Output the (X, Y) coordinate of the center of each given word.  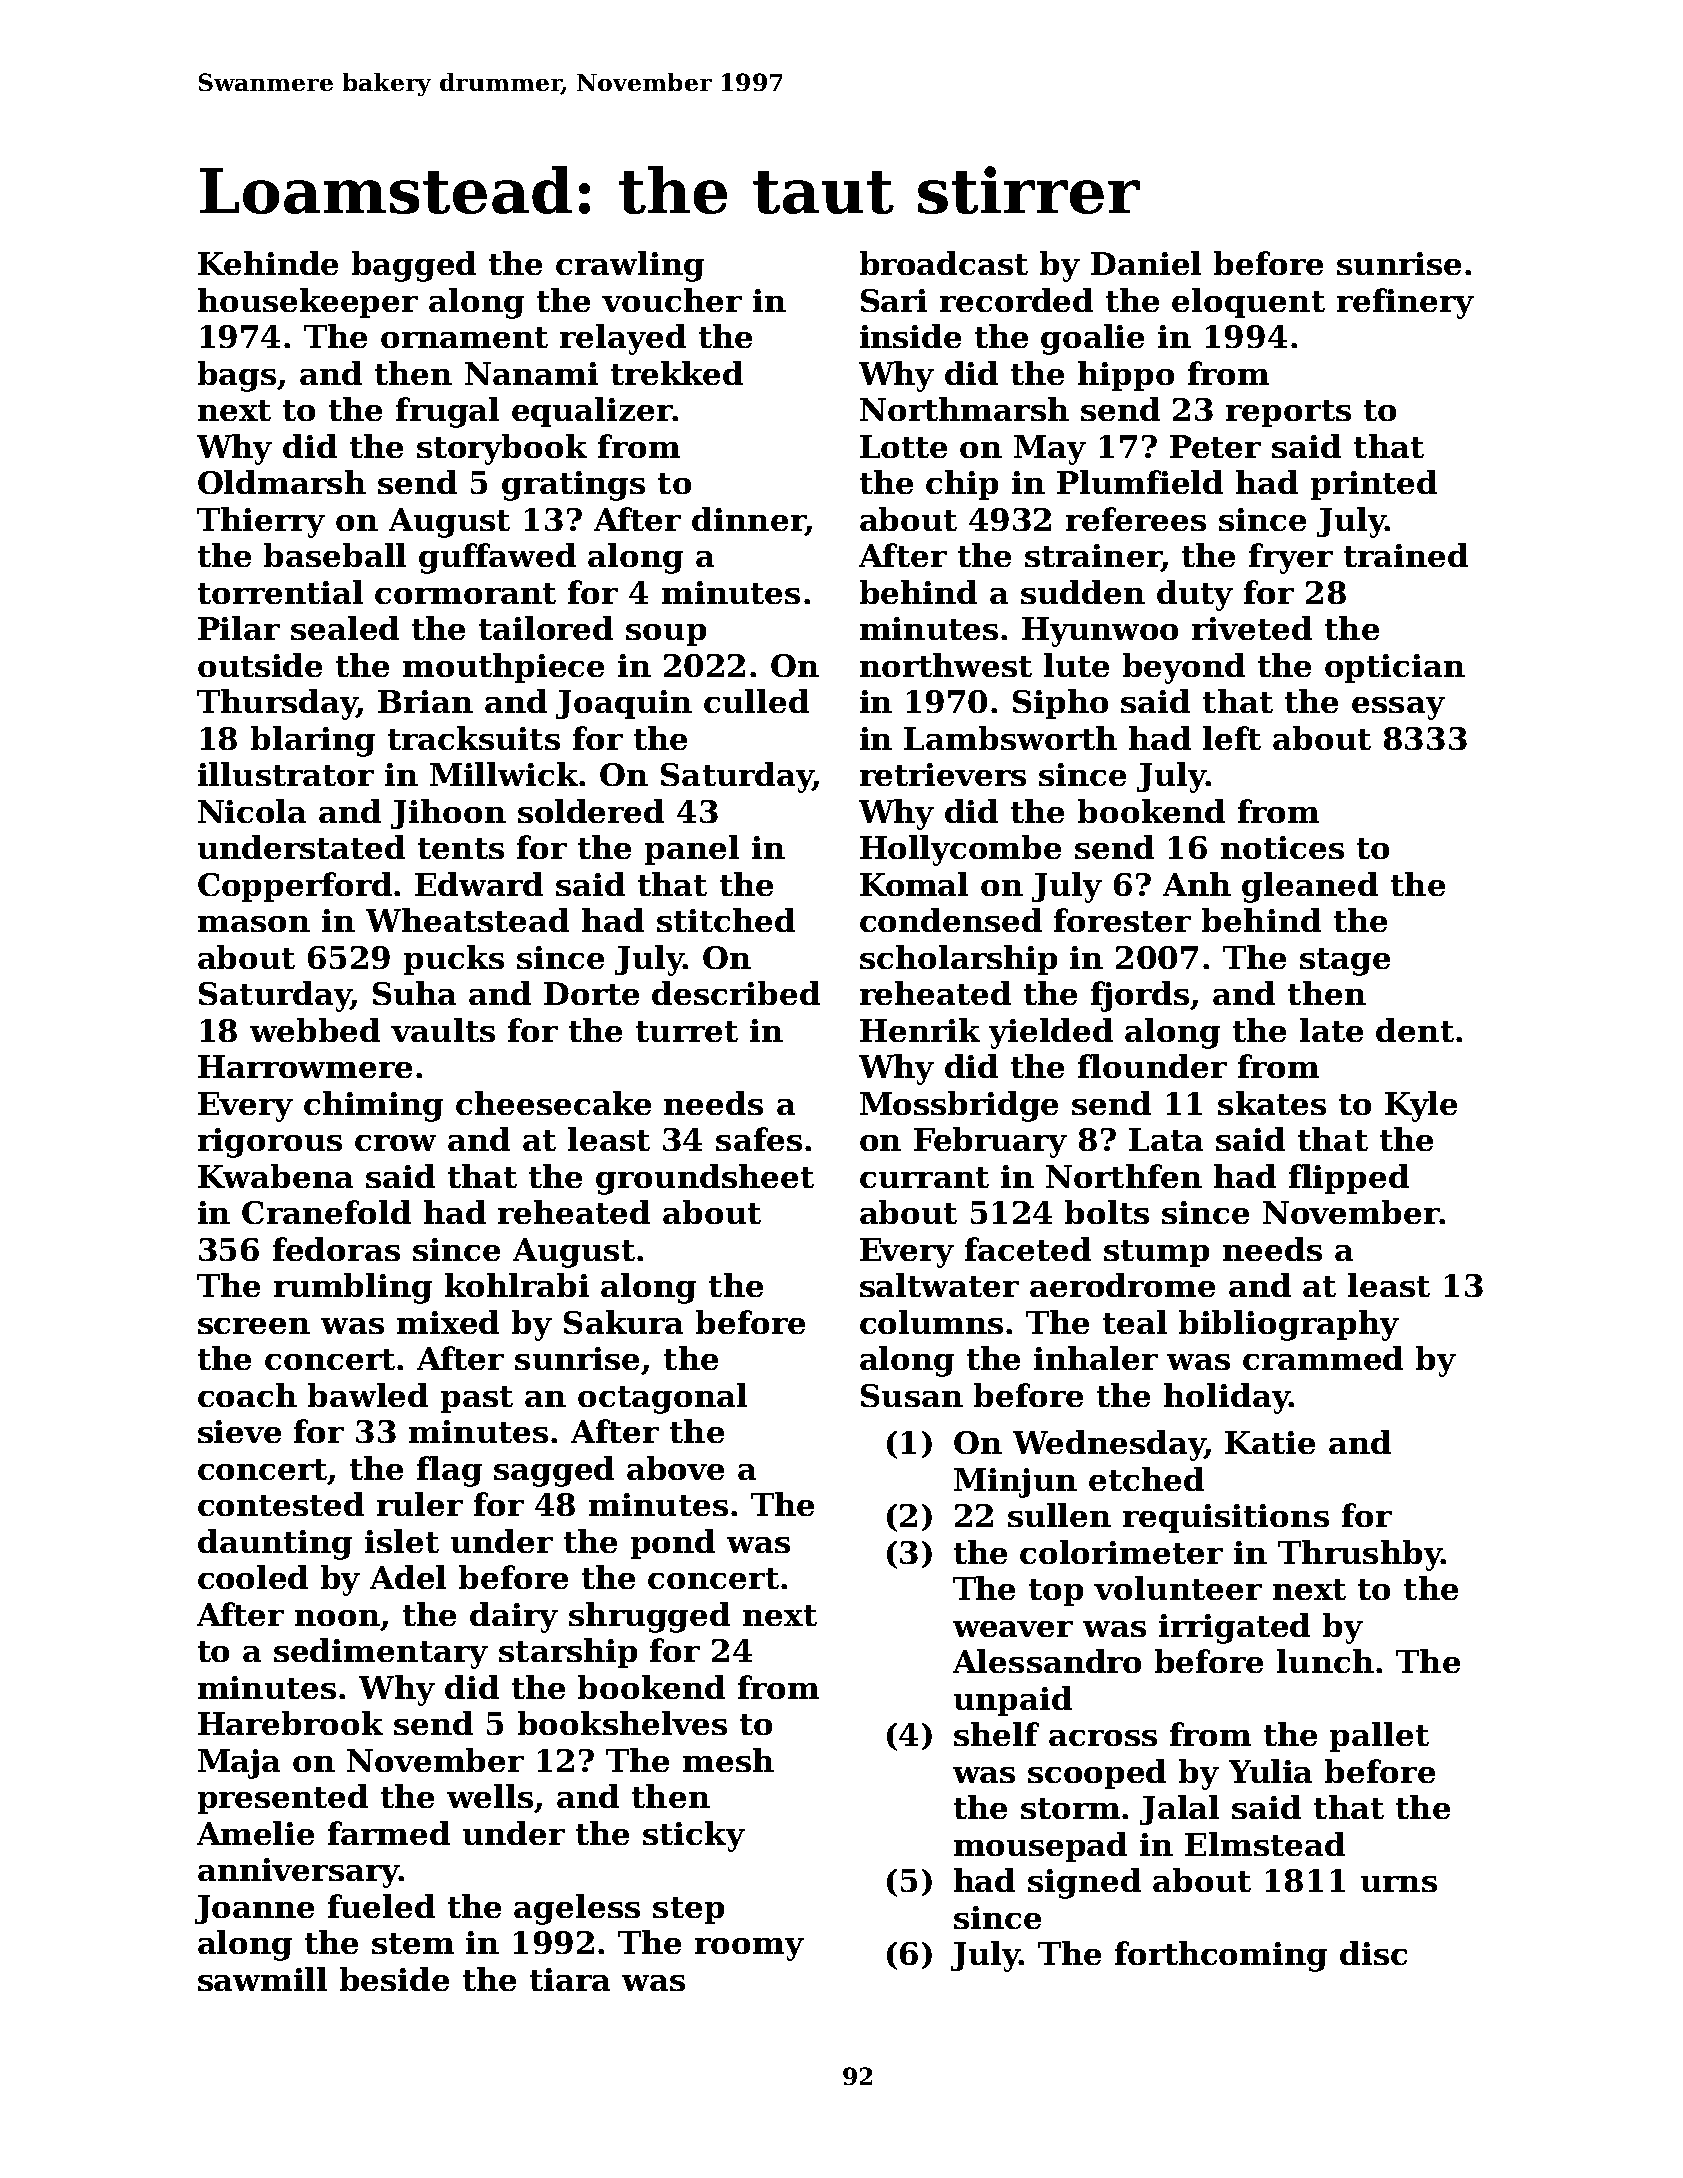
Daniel (1146, 263)
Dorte (591, 993)
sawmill (262, 1979)
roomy (749, 1949)
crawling (630, 266)
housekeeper (308, 303)
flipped (1349, 1179)
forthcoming (1221, 1956)
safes (759, 1139)
